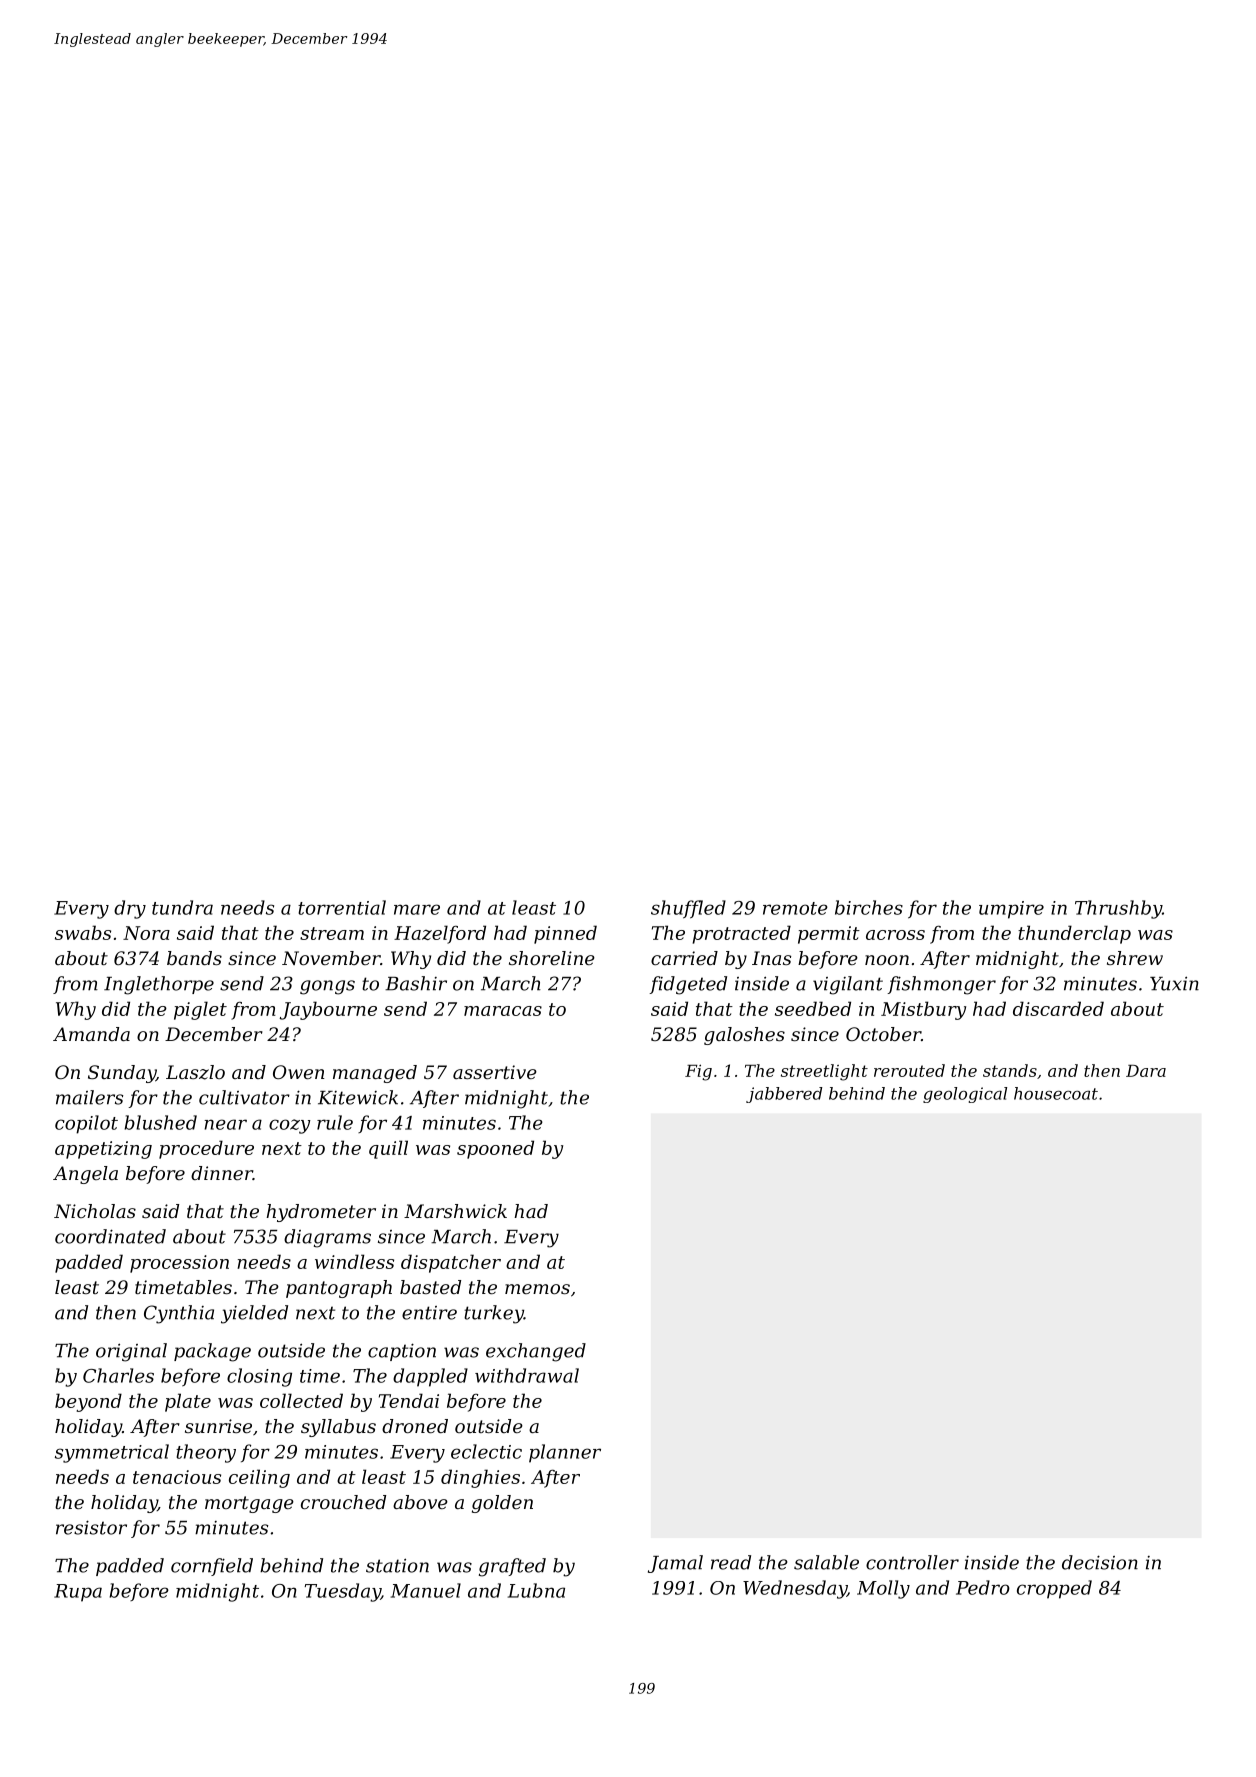  I want to click on umpire, so click(1011, 910).
